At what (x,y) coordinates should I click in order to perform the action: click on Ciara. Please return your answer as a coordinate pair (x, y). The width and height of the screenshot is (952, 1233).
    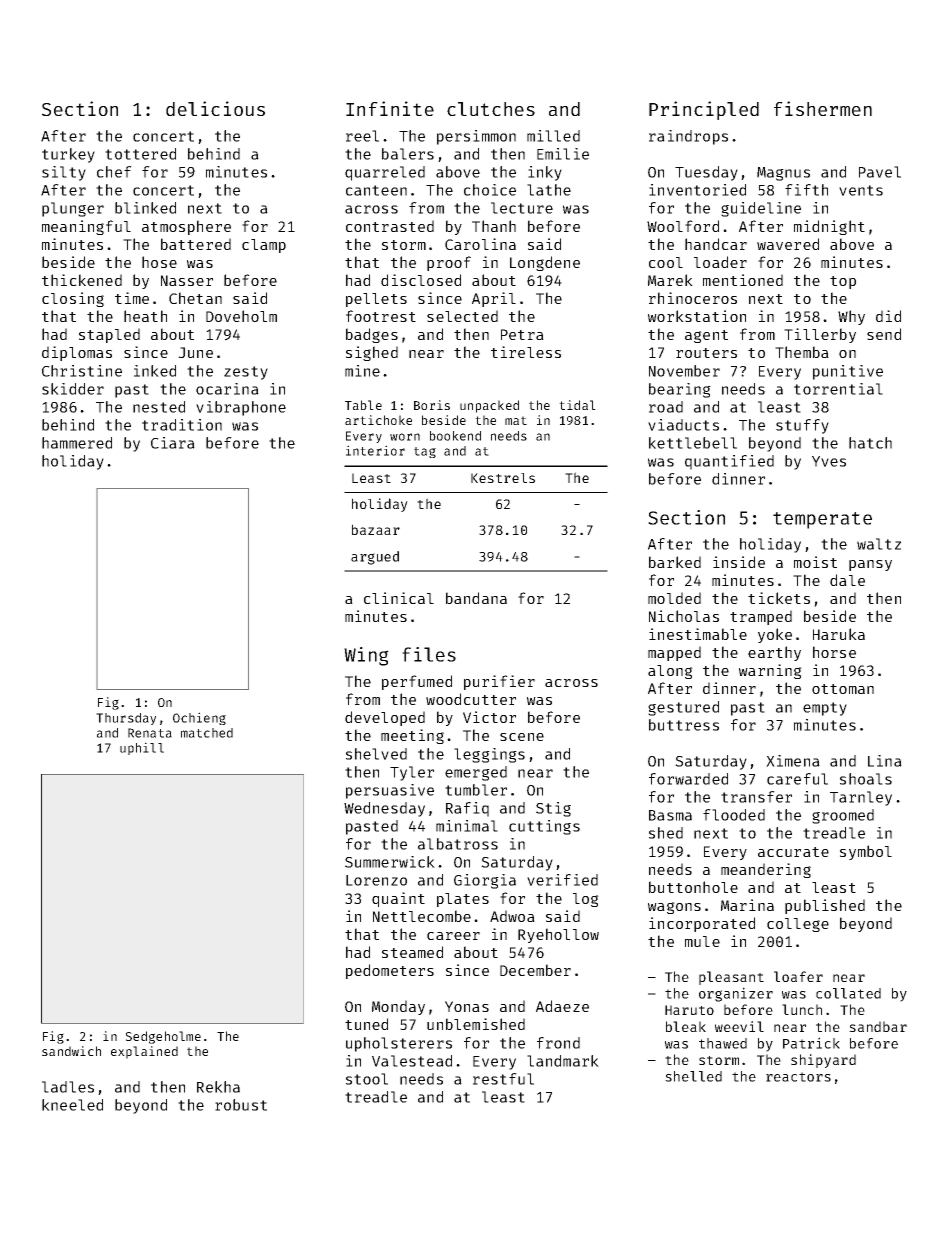
    Looking at the image, I should click on (173, 443).
